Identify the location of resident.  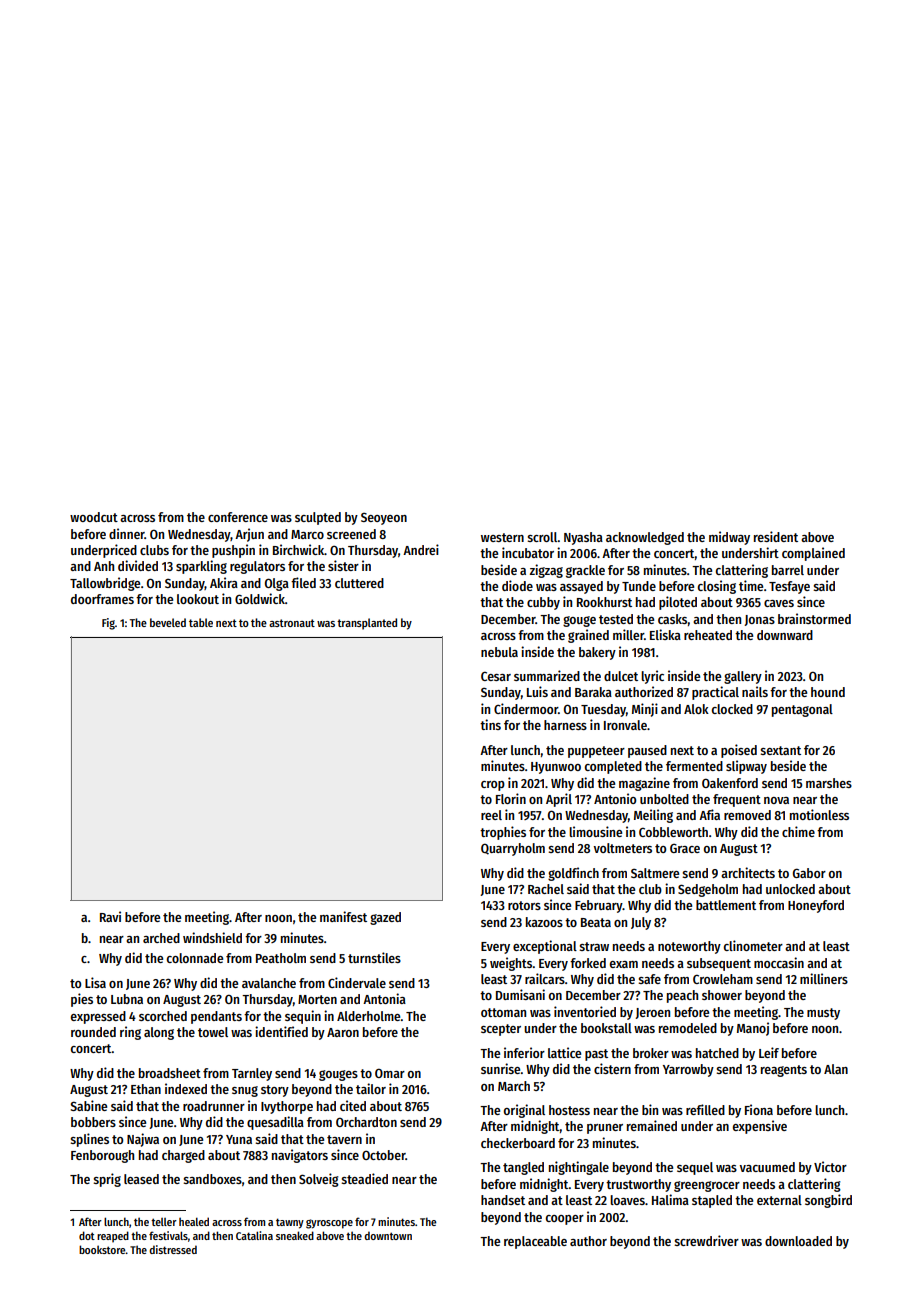
(776, 536).
